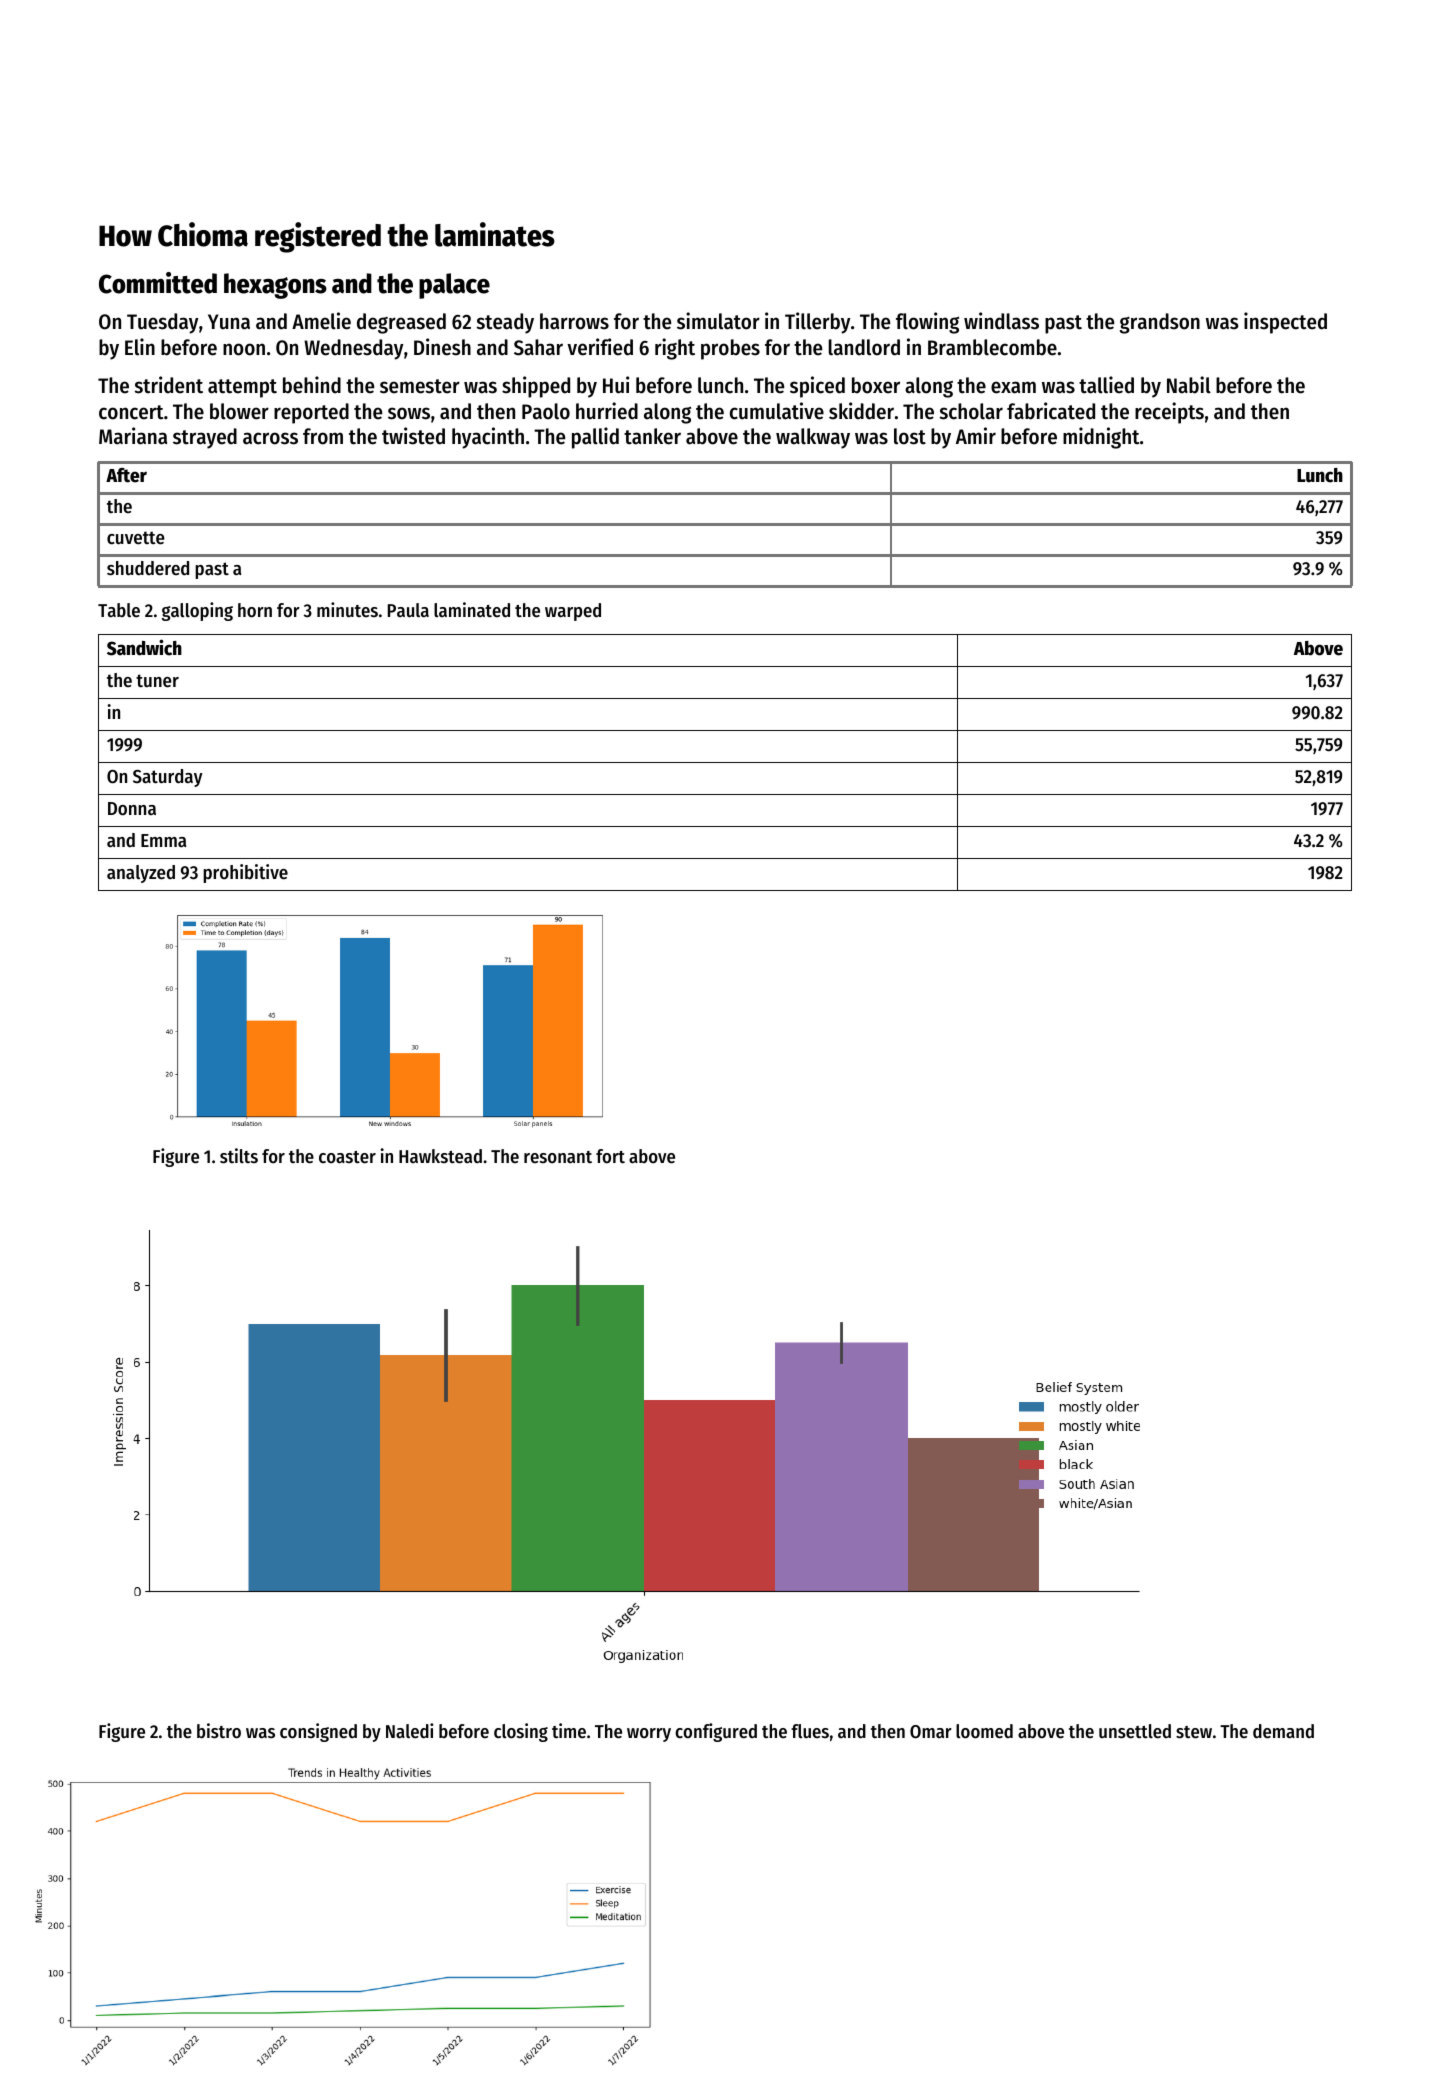 This image has height=2100, width=1450. What do you see at coordinates (318, 1732) in the image?
I see `consigned` at bounding box center [318, 1732].
